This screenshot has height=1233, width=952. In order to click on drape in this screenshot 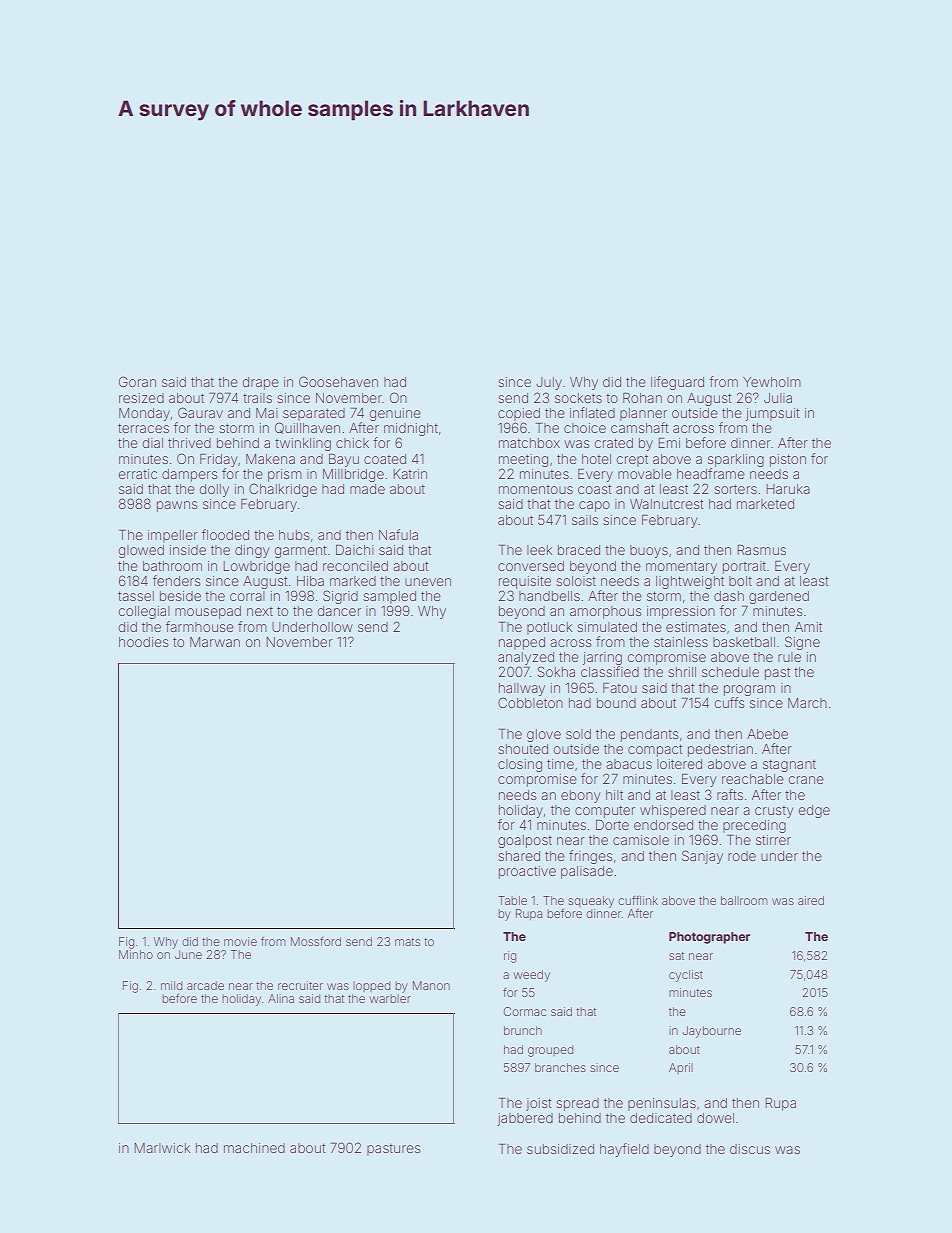, I will do `click(260, 383)`.
